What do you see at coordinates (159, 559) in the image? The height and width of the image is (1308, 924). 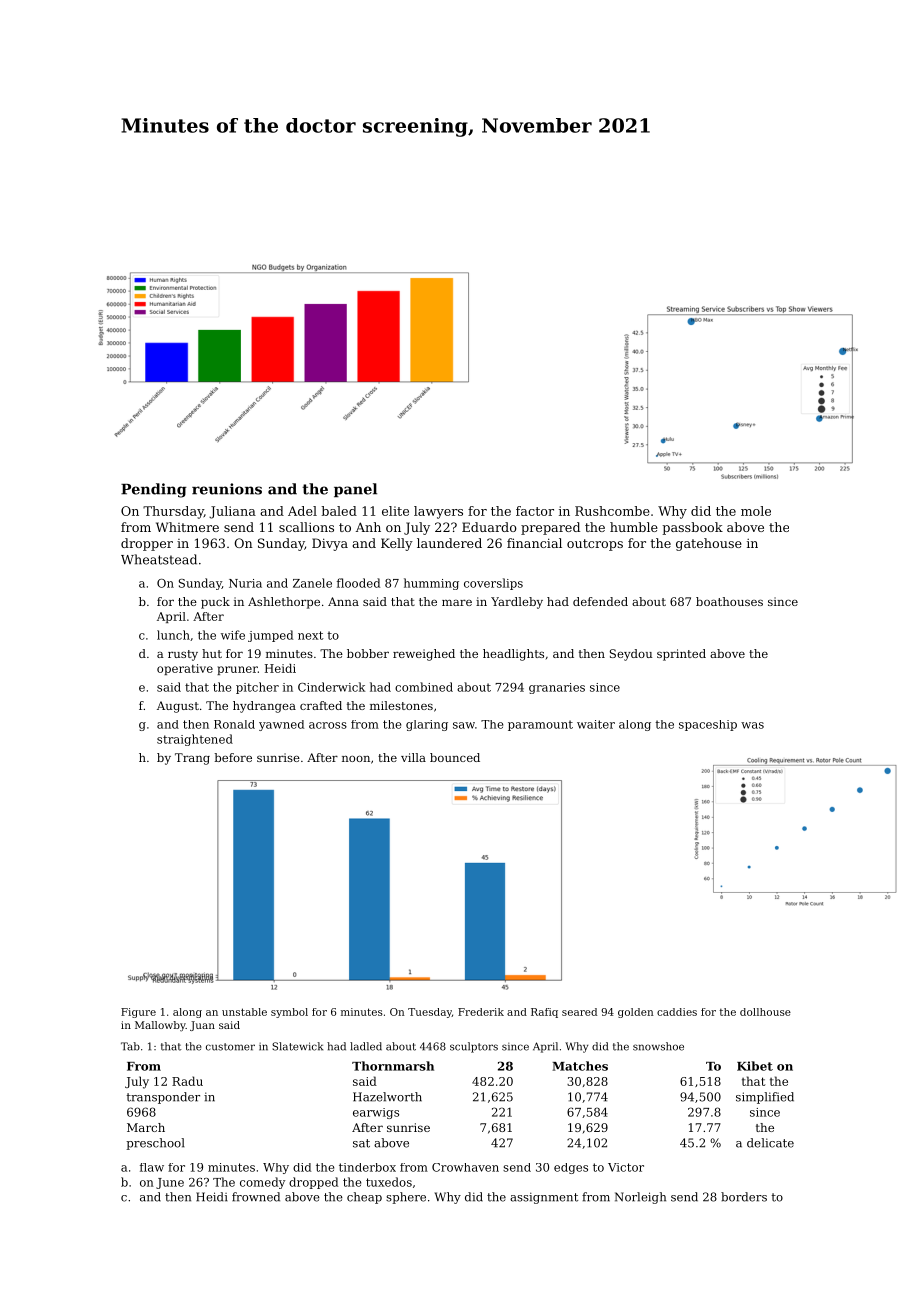 I see `Wheatstead` at bounding box center [159, 559].
